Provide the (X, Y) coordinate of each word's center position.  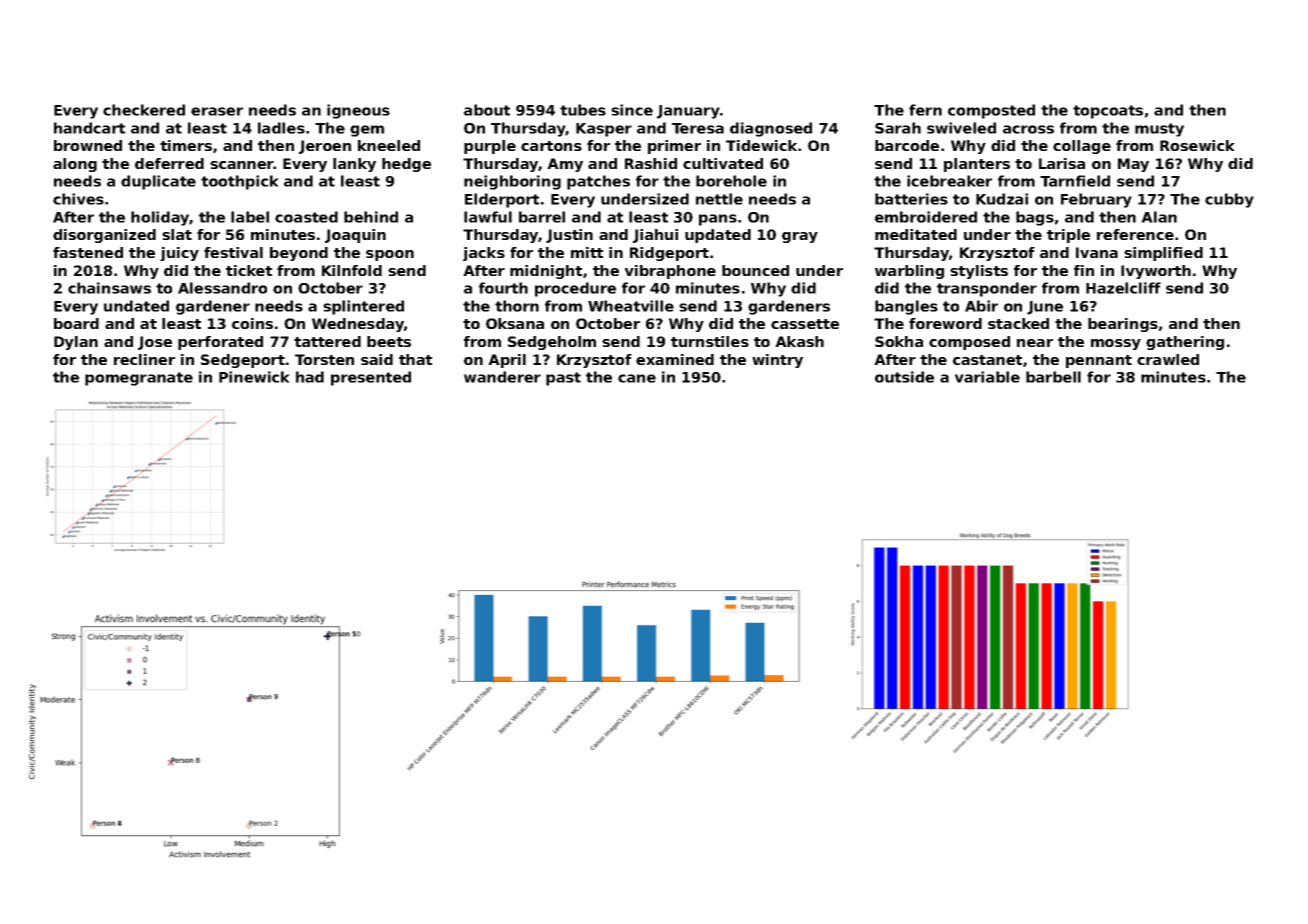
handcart (89, 128)
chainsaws (109, 288)
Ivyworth (1156, 272)
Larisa (1062, 163)
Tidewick (761, 145)
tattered (327, 341)
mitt (587, 252)
